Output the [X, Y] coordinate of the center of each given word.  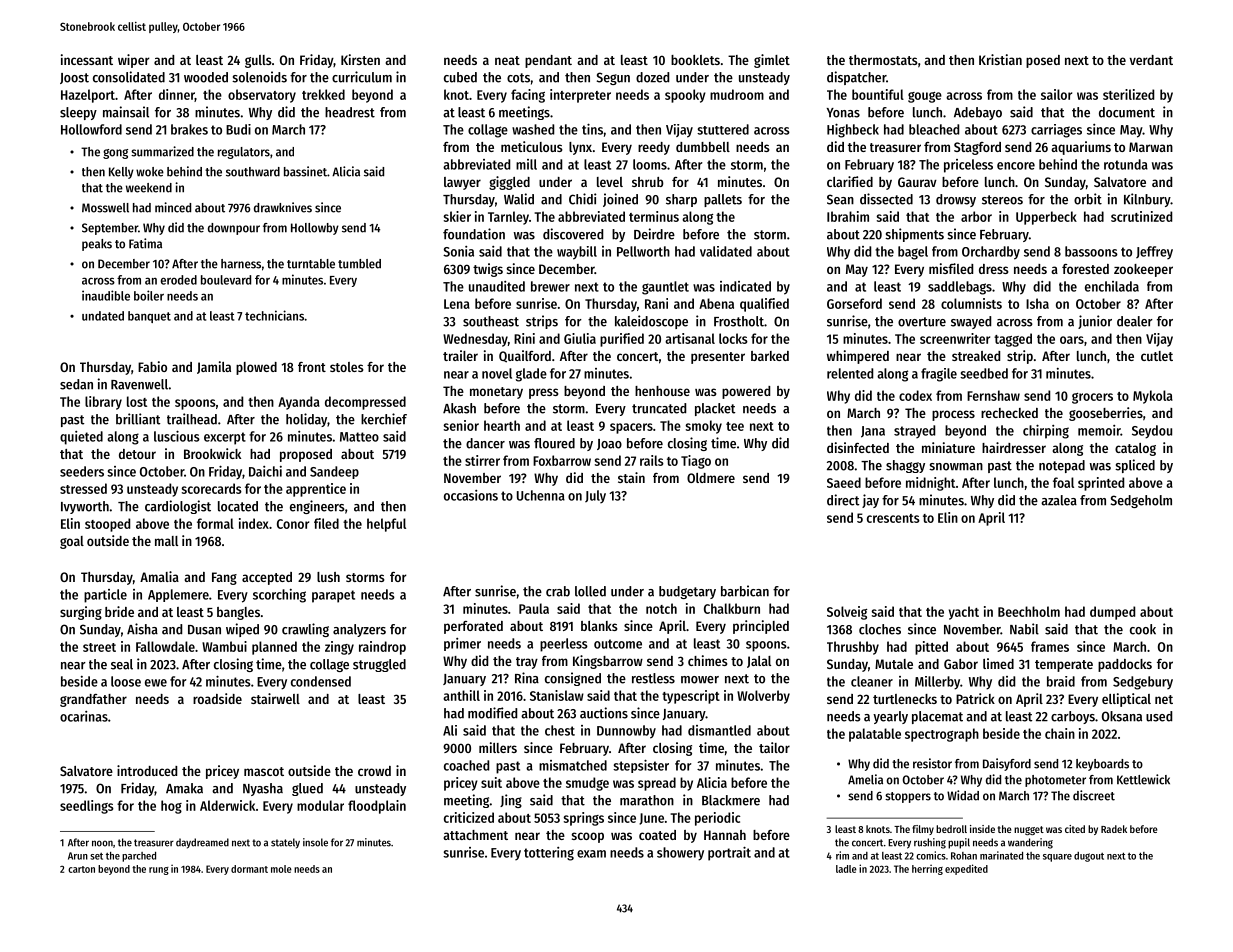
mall [166, 541]
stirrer [482, 460]
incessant [87, 59]
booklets [695, 60]
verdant [1151, 60]
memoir [1099, 430]
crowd [374, 771]
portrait [729, 853]
